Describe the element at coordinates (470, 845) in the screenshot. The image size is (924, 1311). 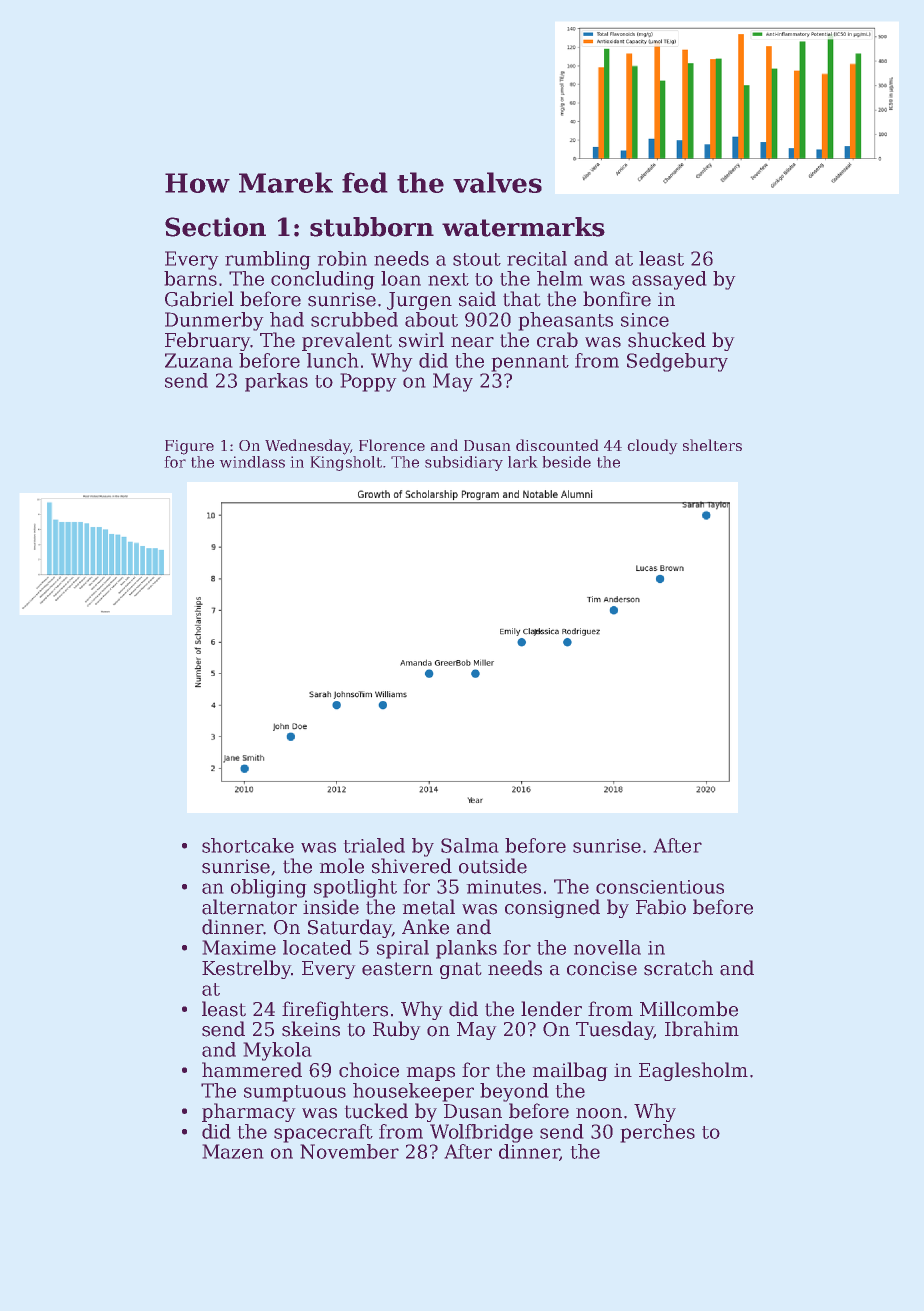
I see `Salma` at that location.
